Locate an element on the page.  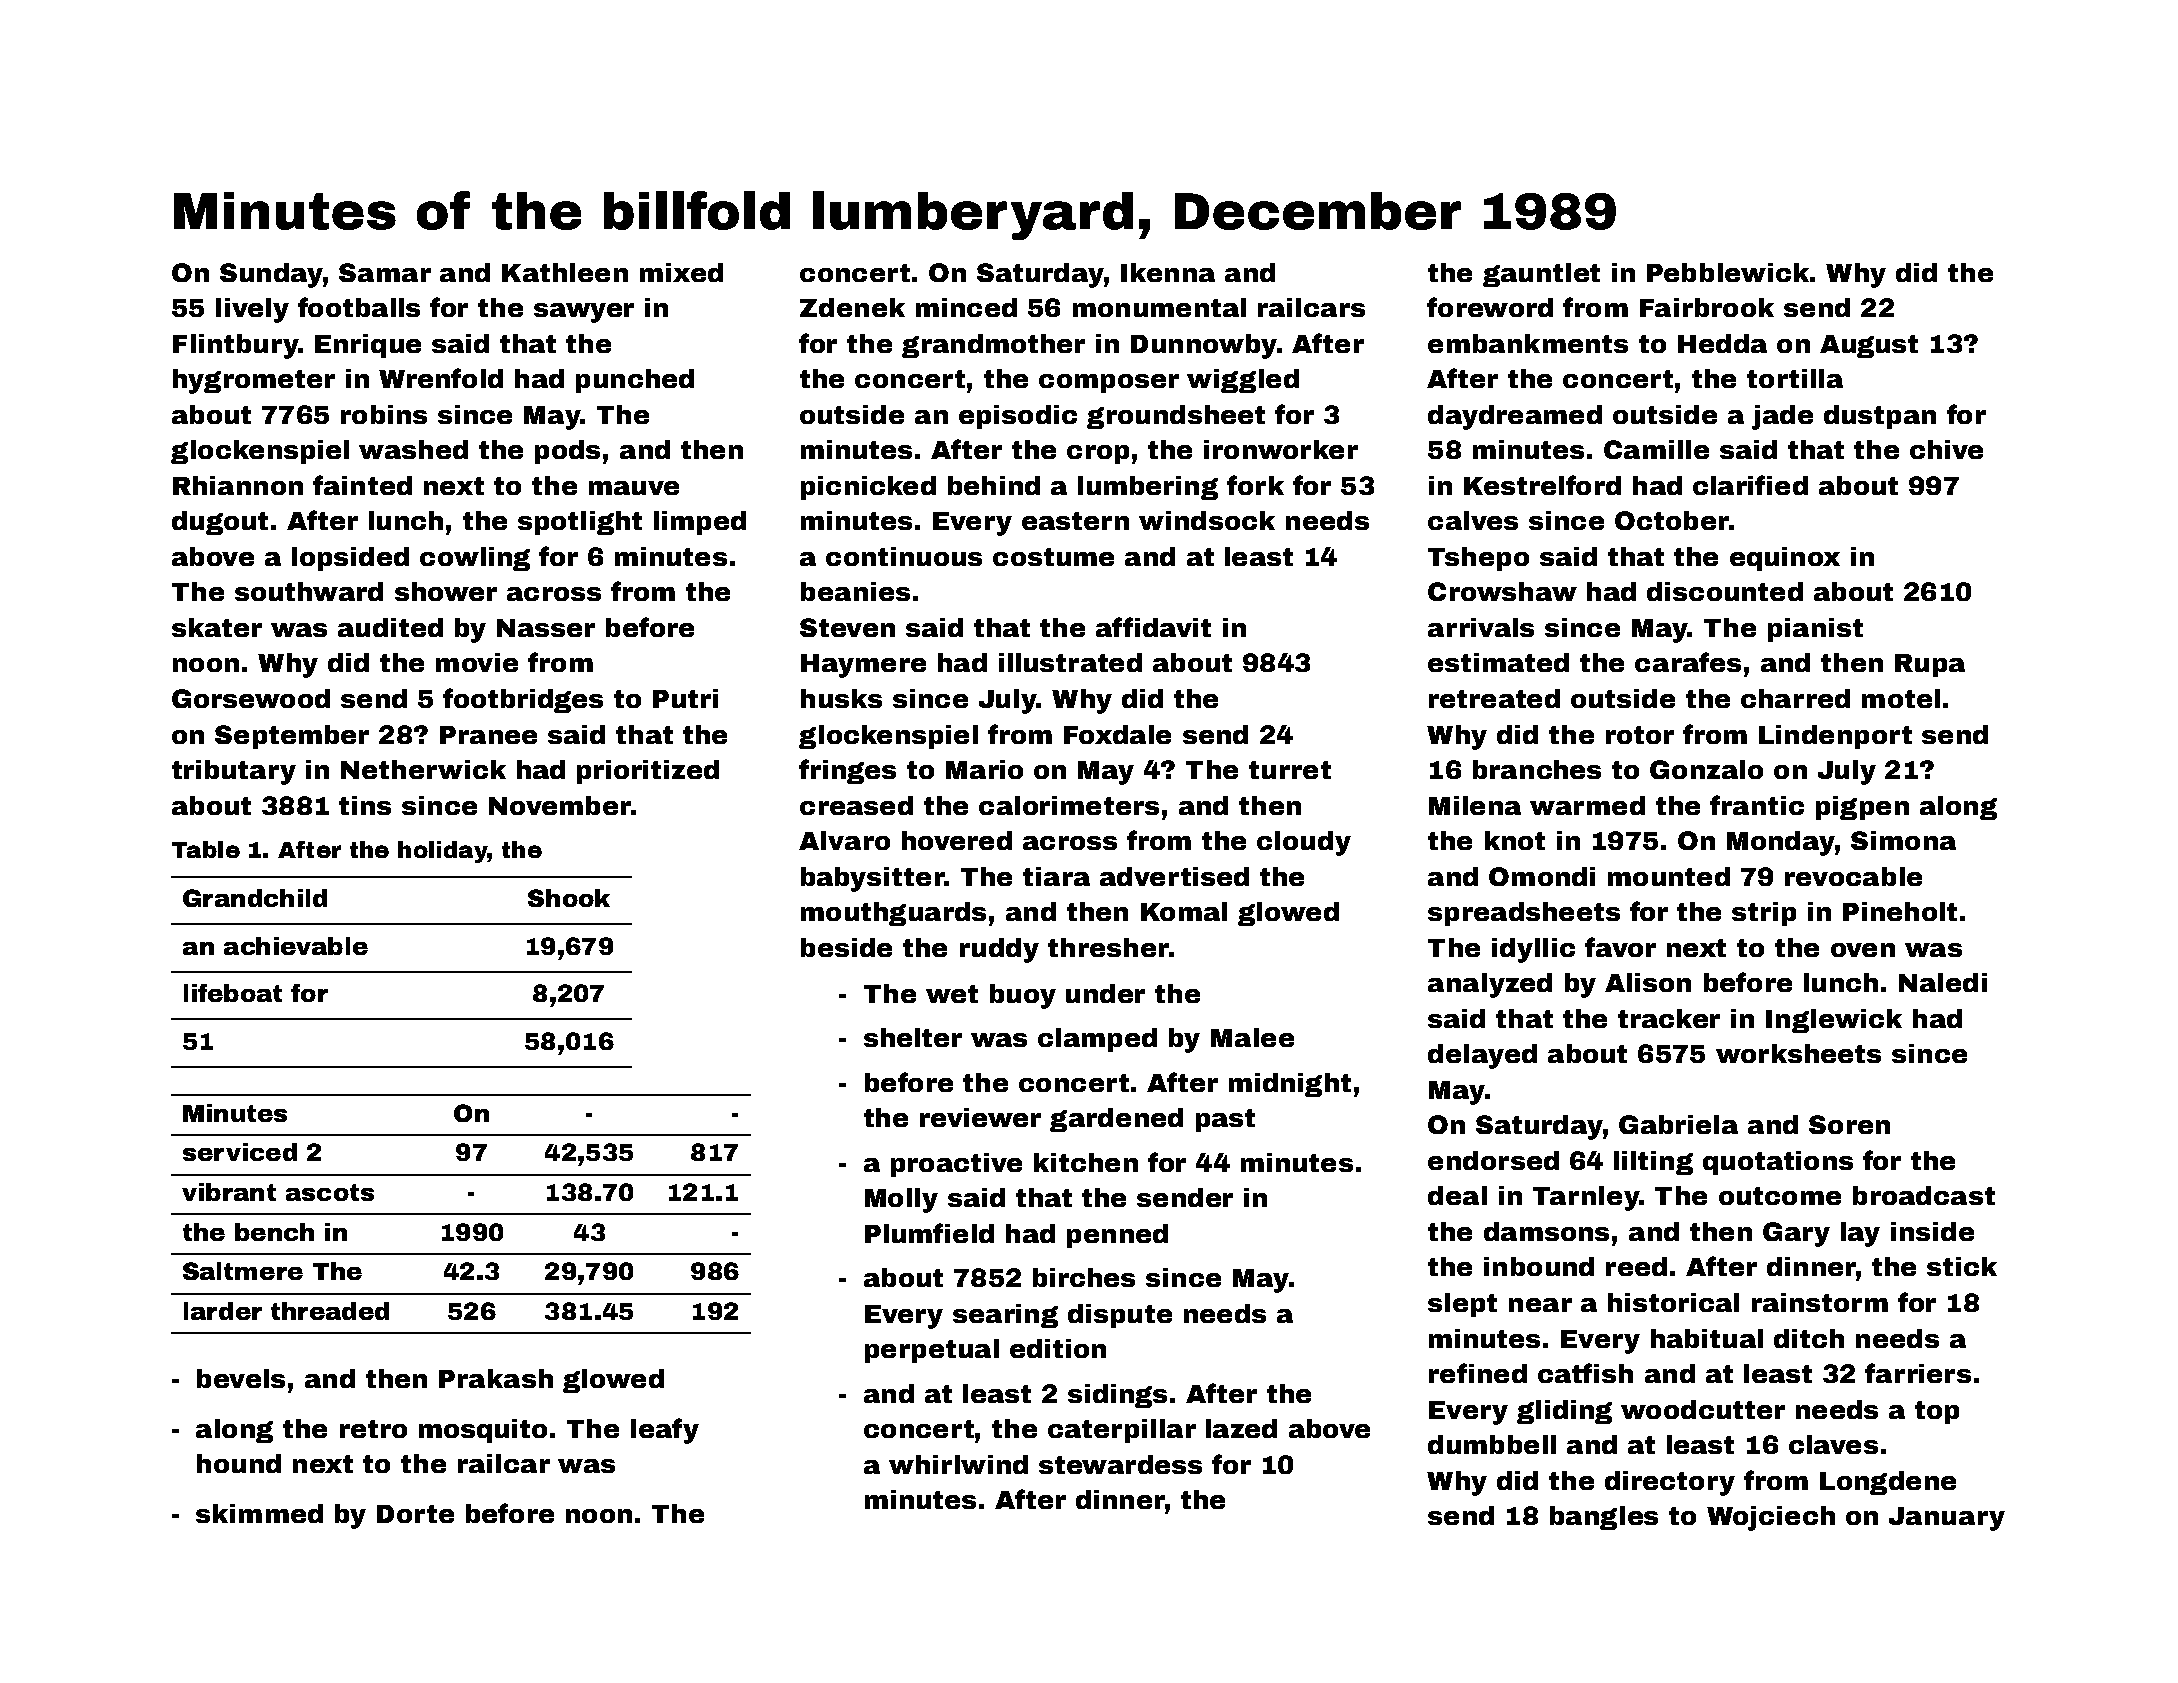
Omondi is located at coordinates (1542, 876).
